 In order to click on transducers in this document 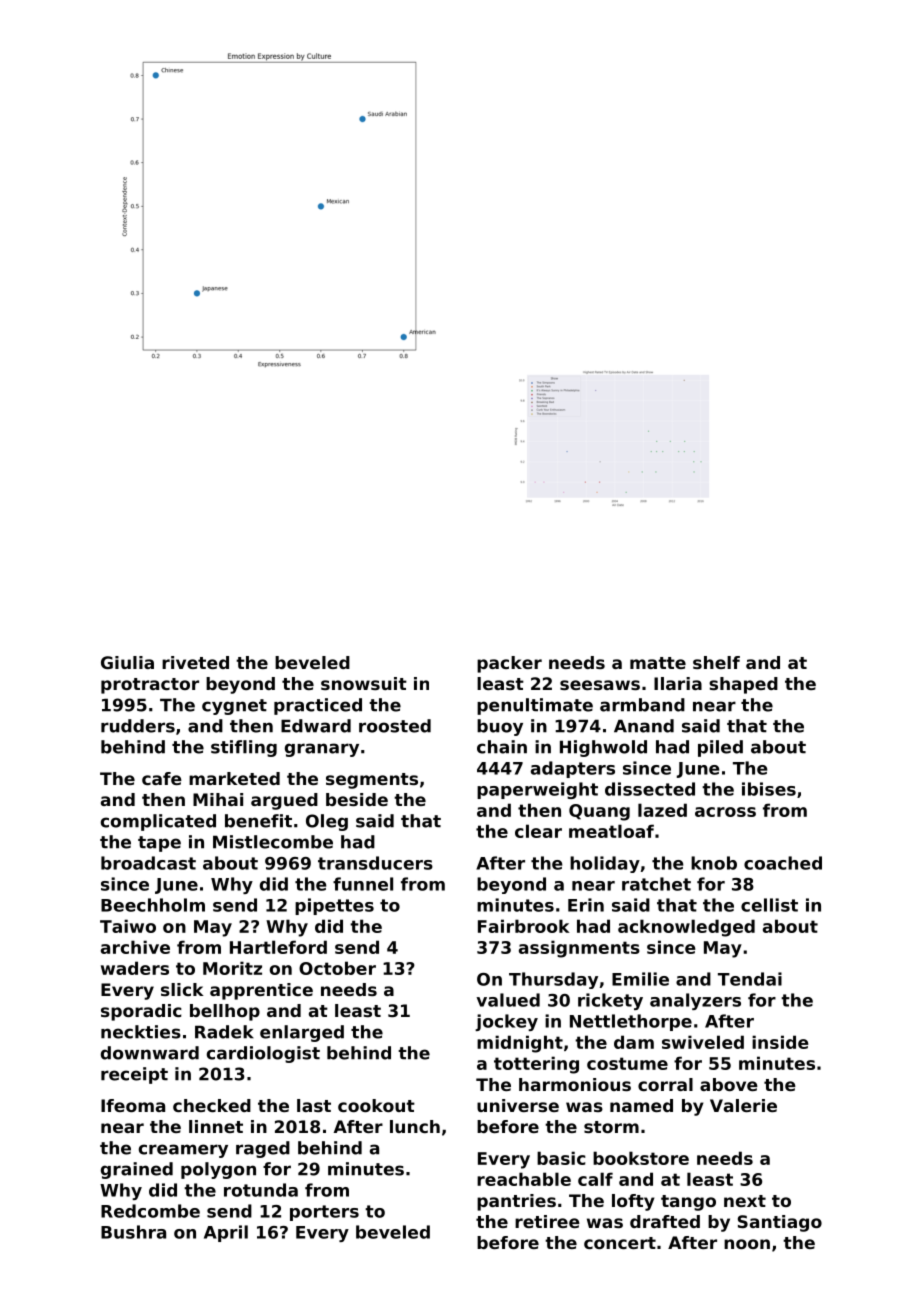, I will do `click(375, 863)`.
